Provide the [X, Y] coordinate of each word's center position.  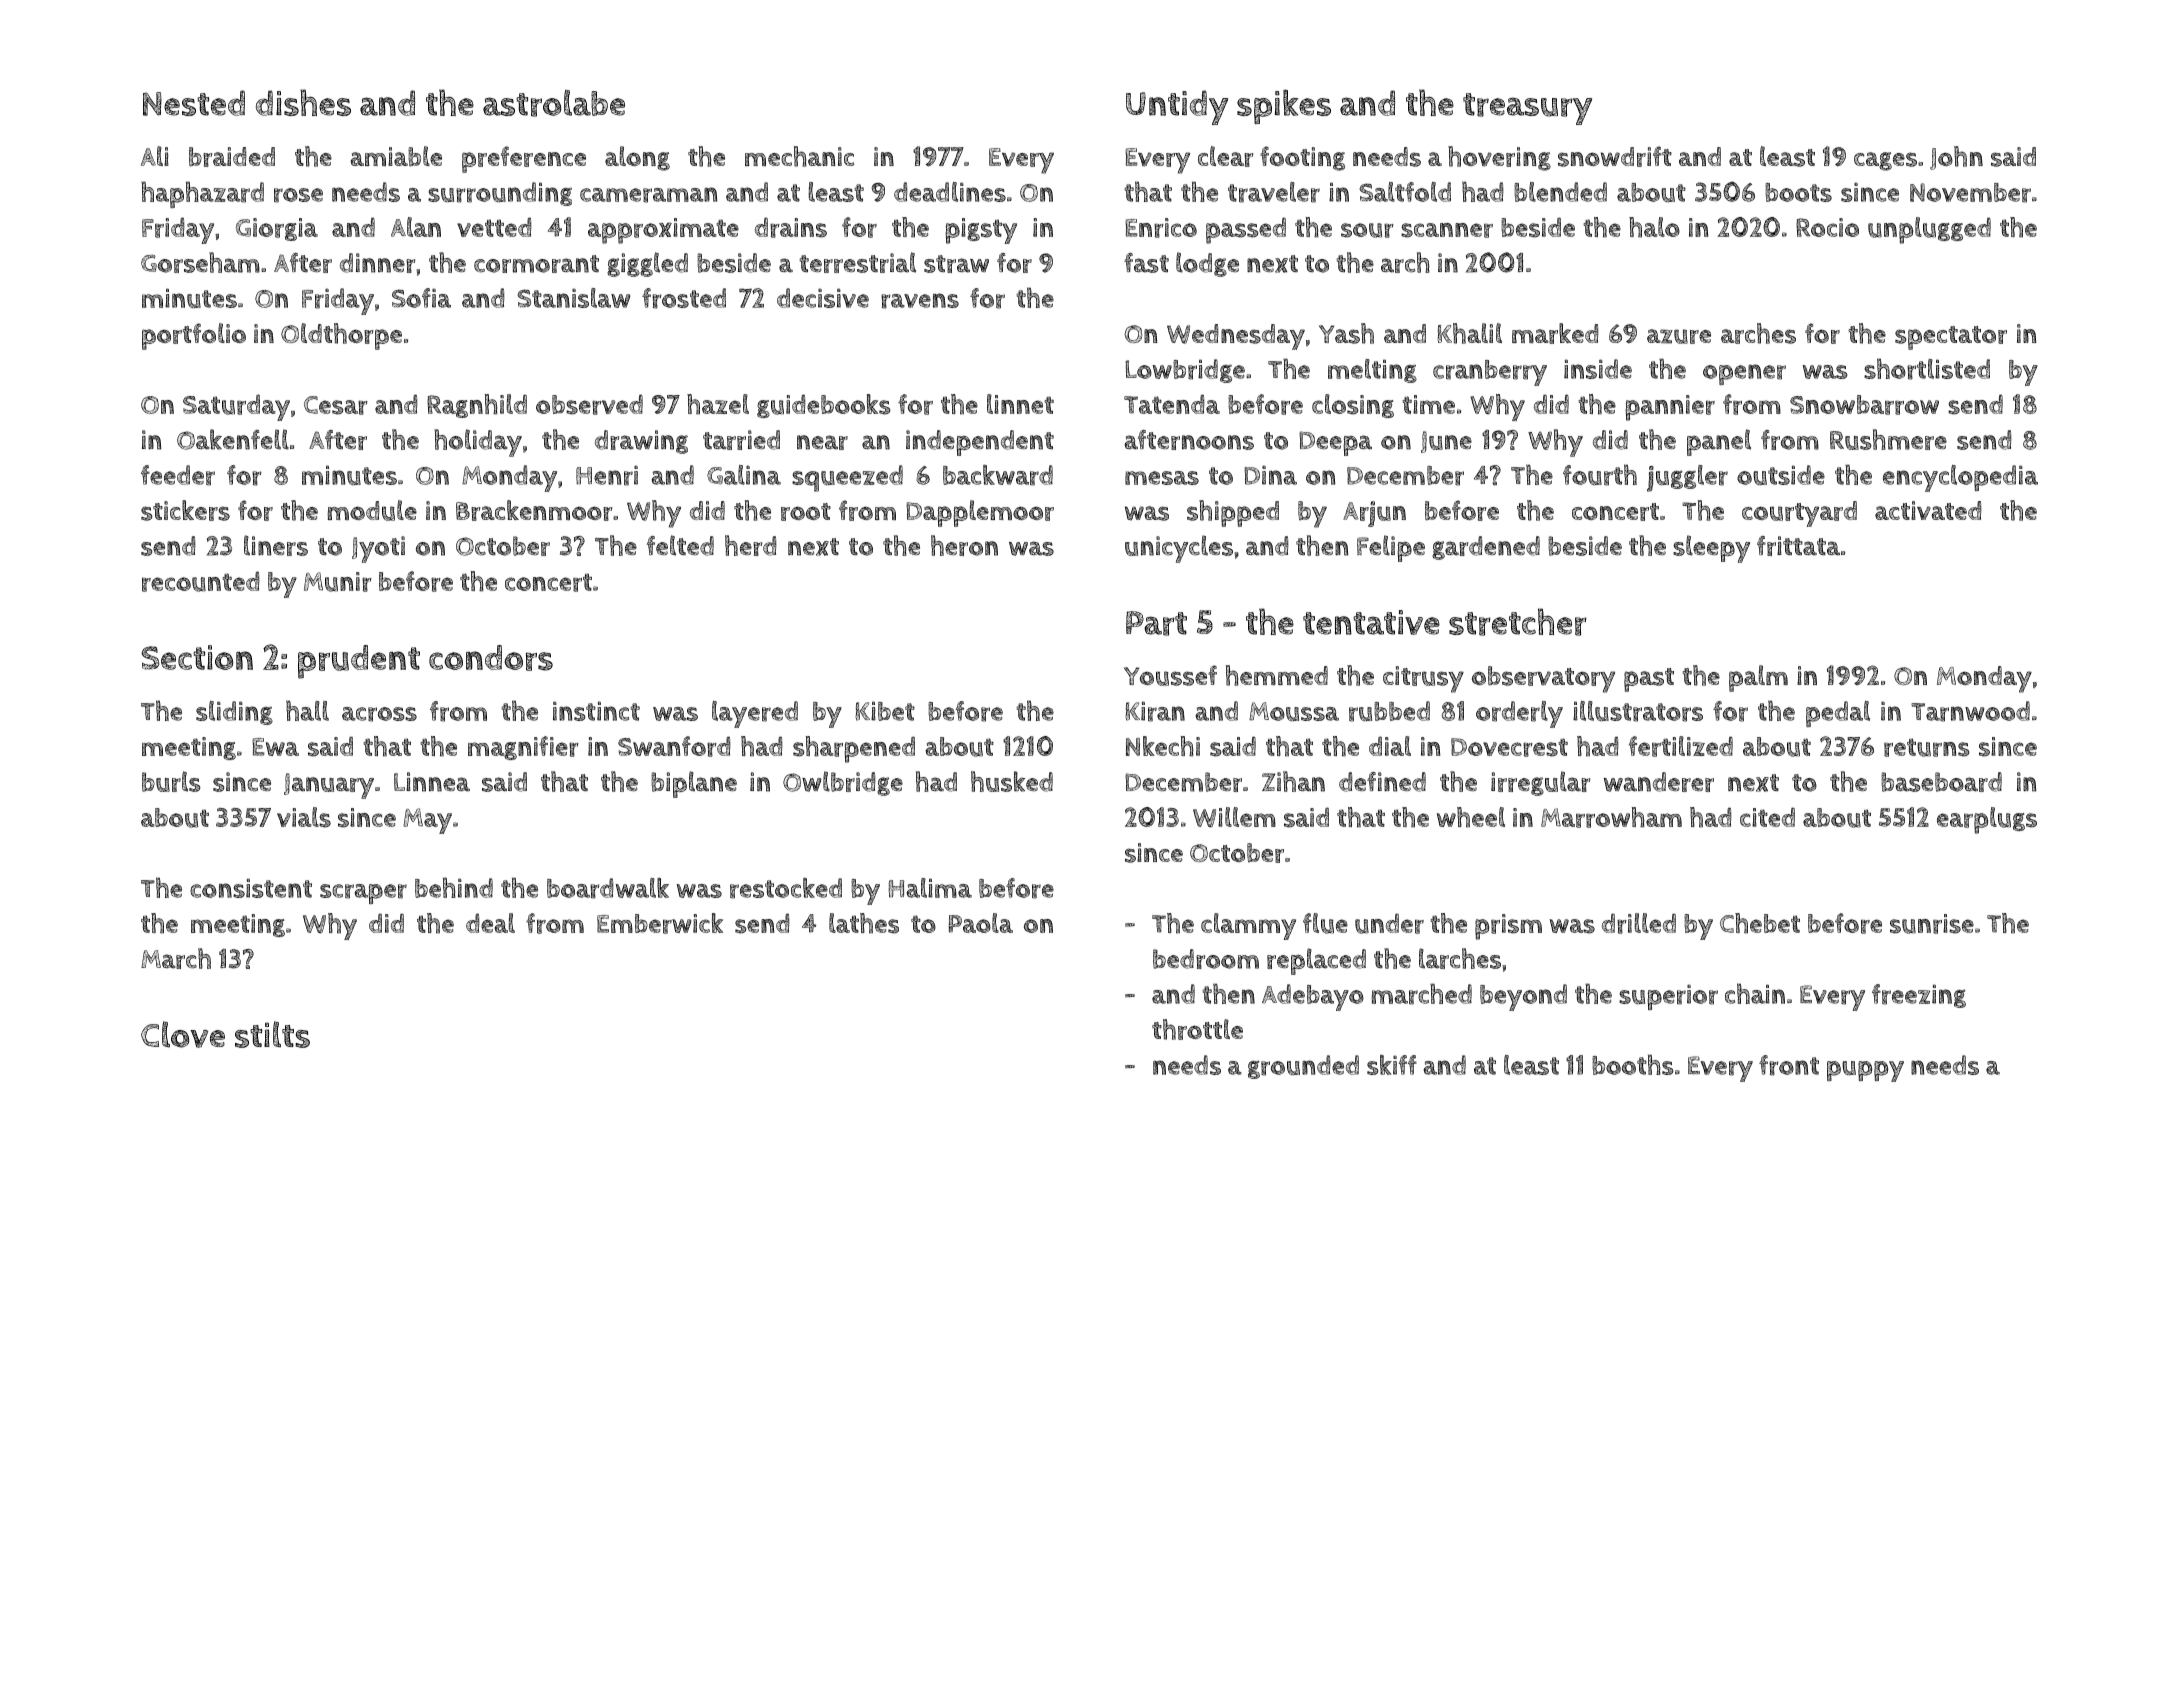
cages [1885, 161]
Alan [416, 227]
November [1970, 193]
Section [197, 657]
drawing [641, 442]
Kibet [885, 711]
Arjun [1374, 514]
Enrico [1161, 228]
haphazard [202, 194]
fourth [1600, 475]
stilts [272, 1034]
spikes [1284, 107]
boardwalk [608, 888]
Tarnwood [1970, 711]
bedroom [1206, 959]
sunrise [1932, 924]
